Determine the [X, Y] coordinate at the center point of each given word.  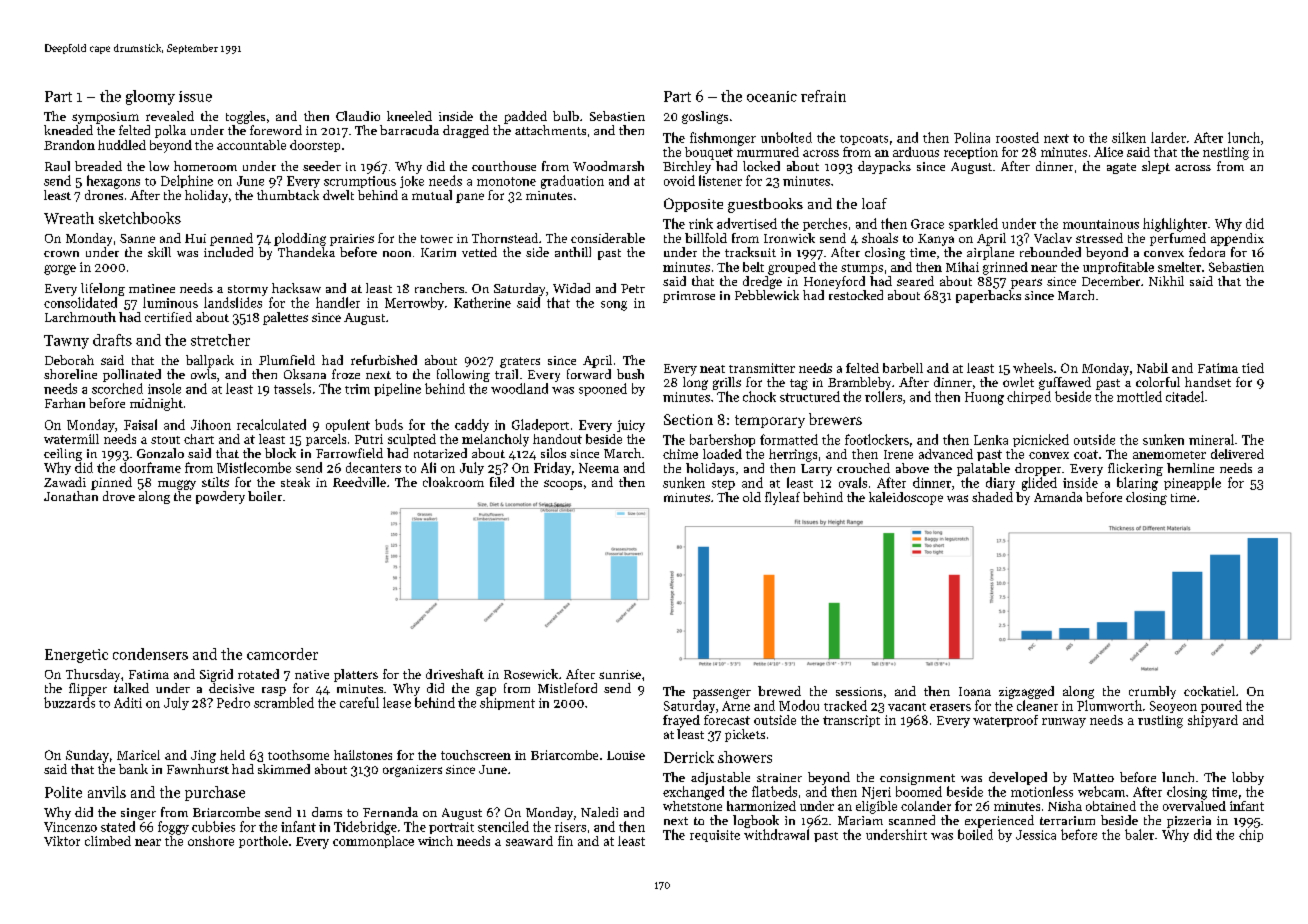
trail [506, 374]
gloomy [150, 97]
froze [346, 374]
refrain [823, 96]
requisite [715, 836]
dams [327, 812]
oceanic [772, 96]
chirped [1029, 397]
